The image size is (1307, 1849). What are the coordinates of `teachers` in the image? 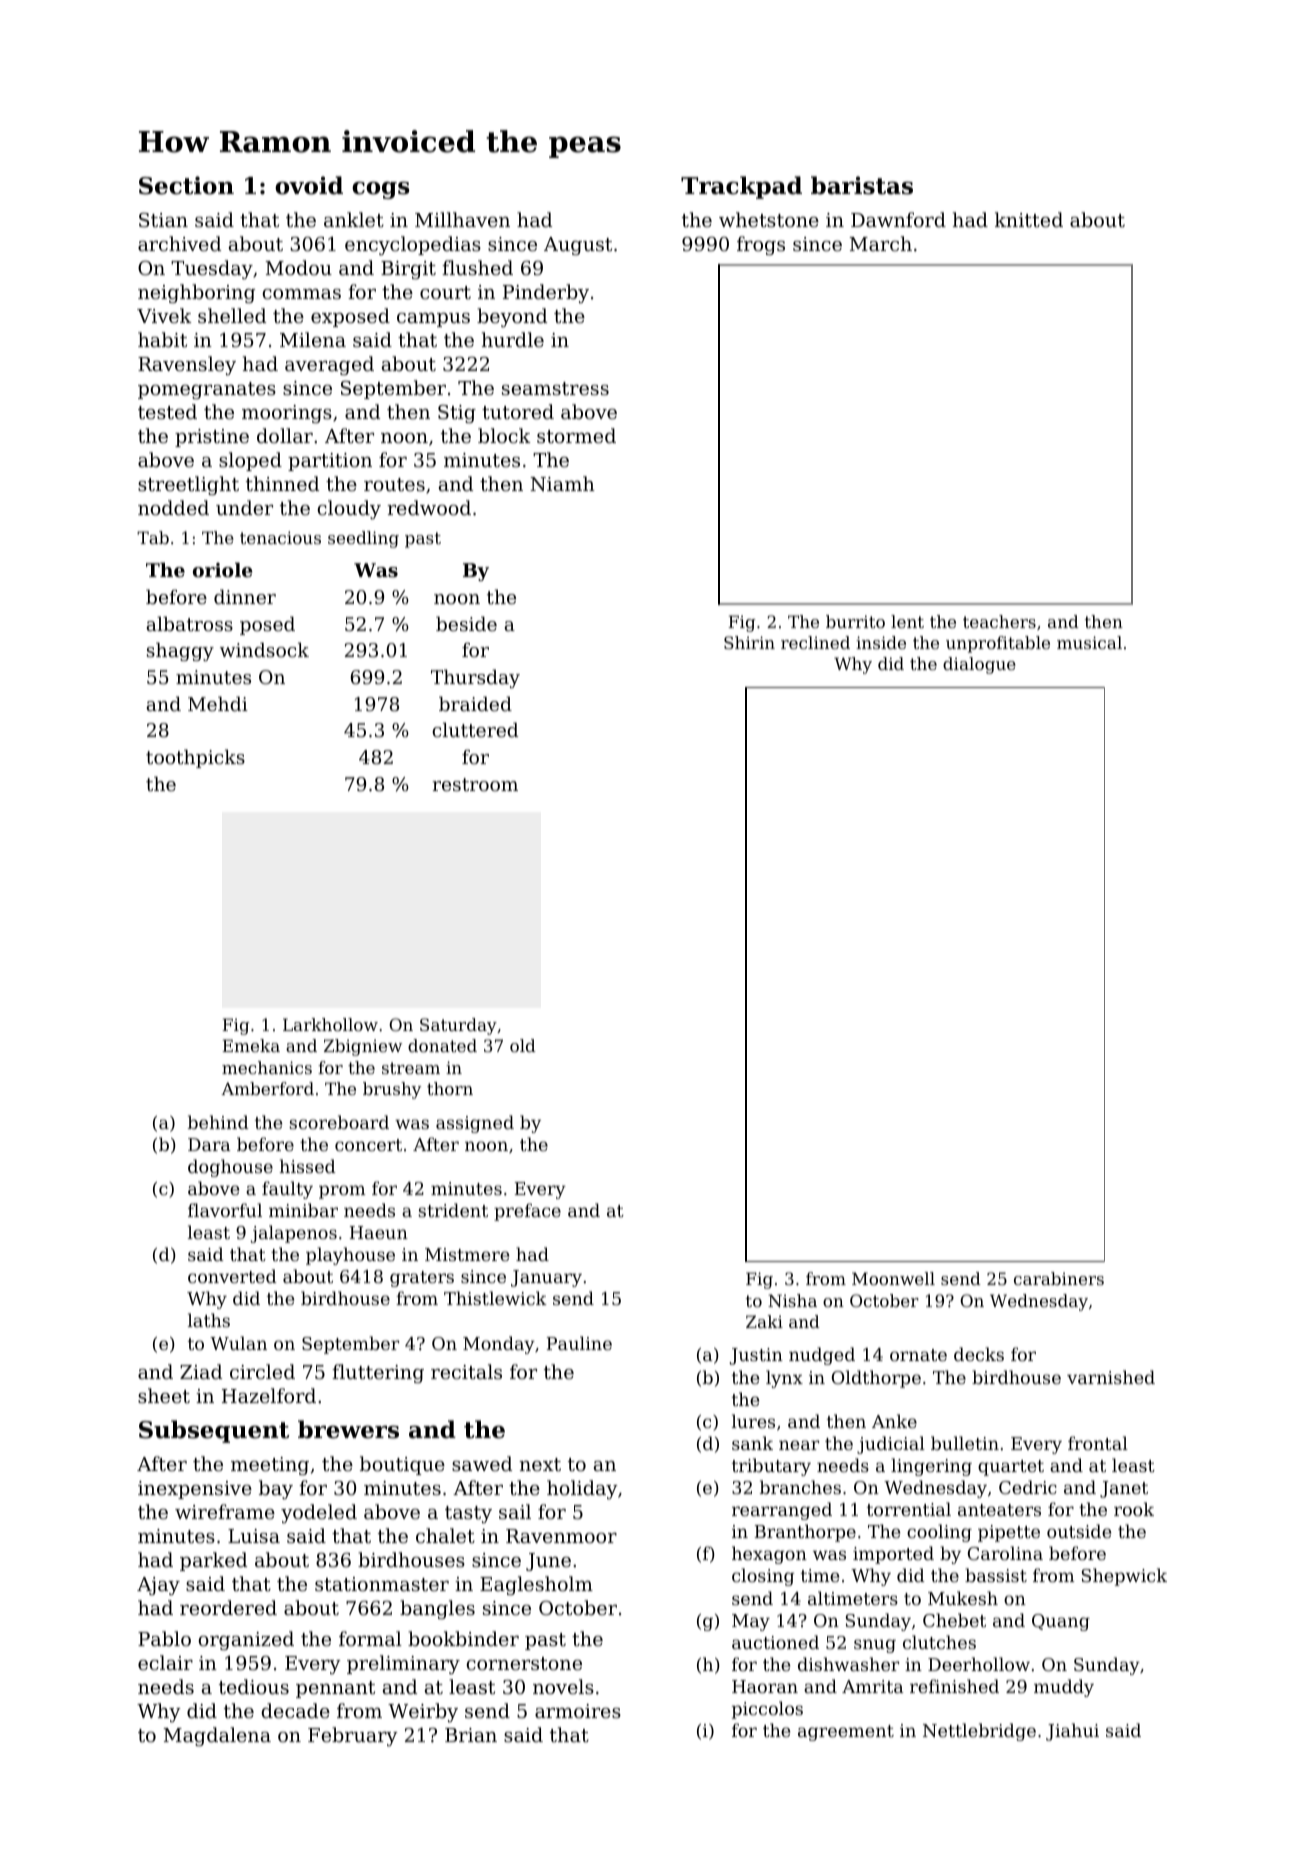 It's located at (999, 621).
